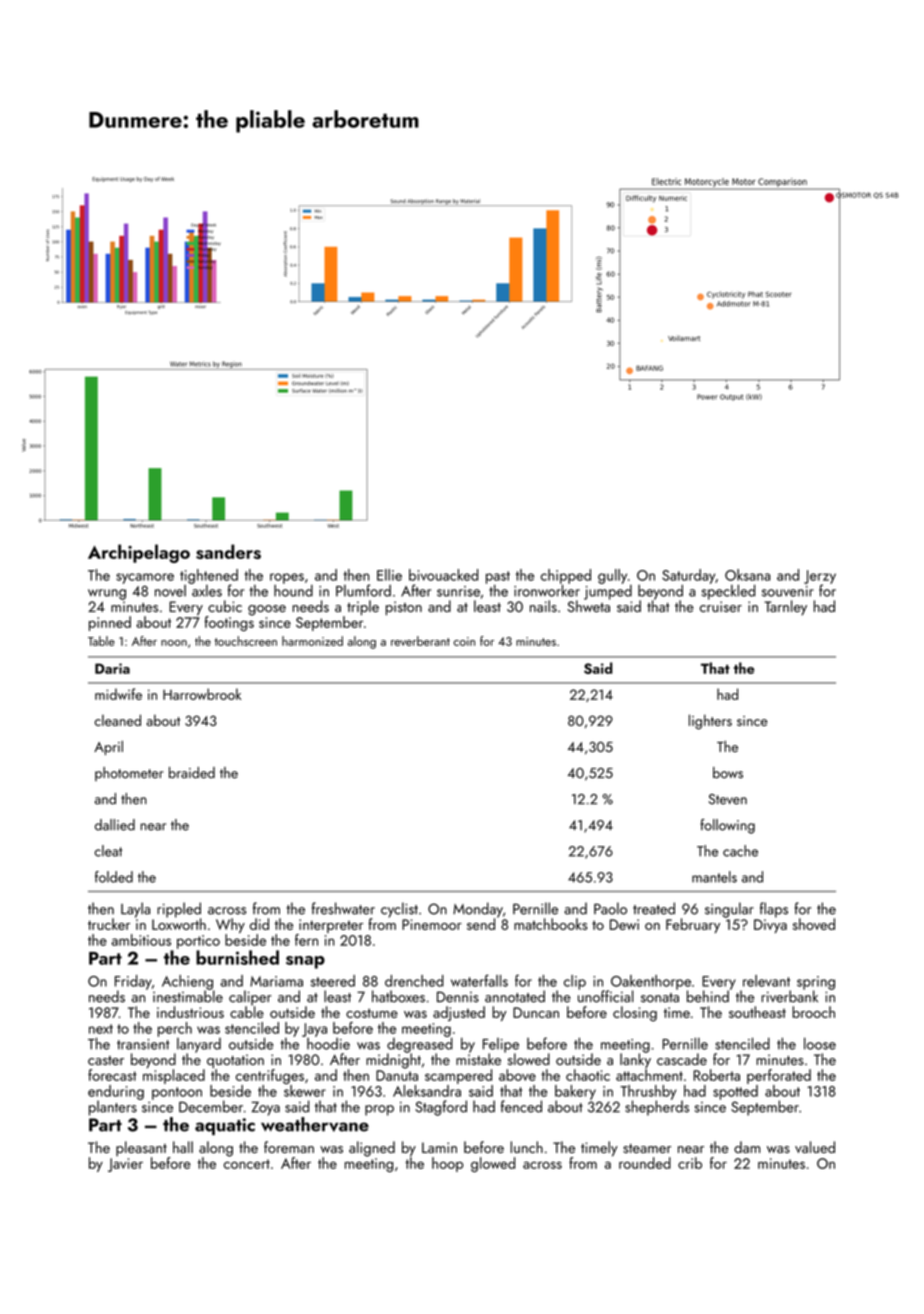  What do you see at coordinates (447, 1164) in the image?
I see `hoop` at bounding box center [447, 1164].
